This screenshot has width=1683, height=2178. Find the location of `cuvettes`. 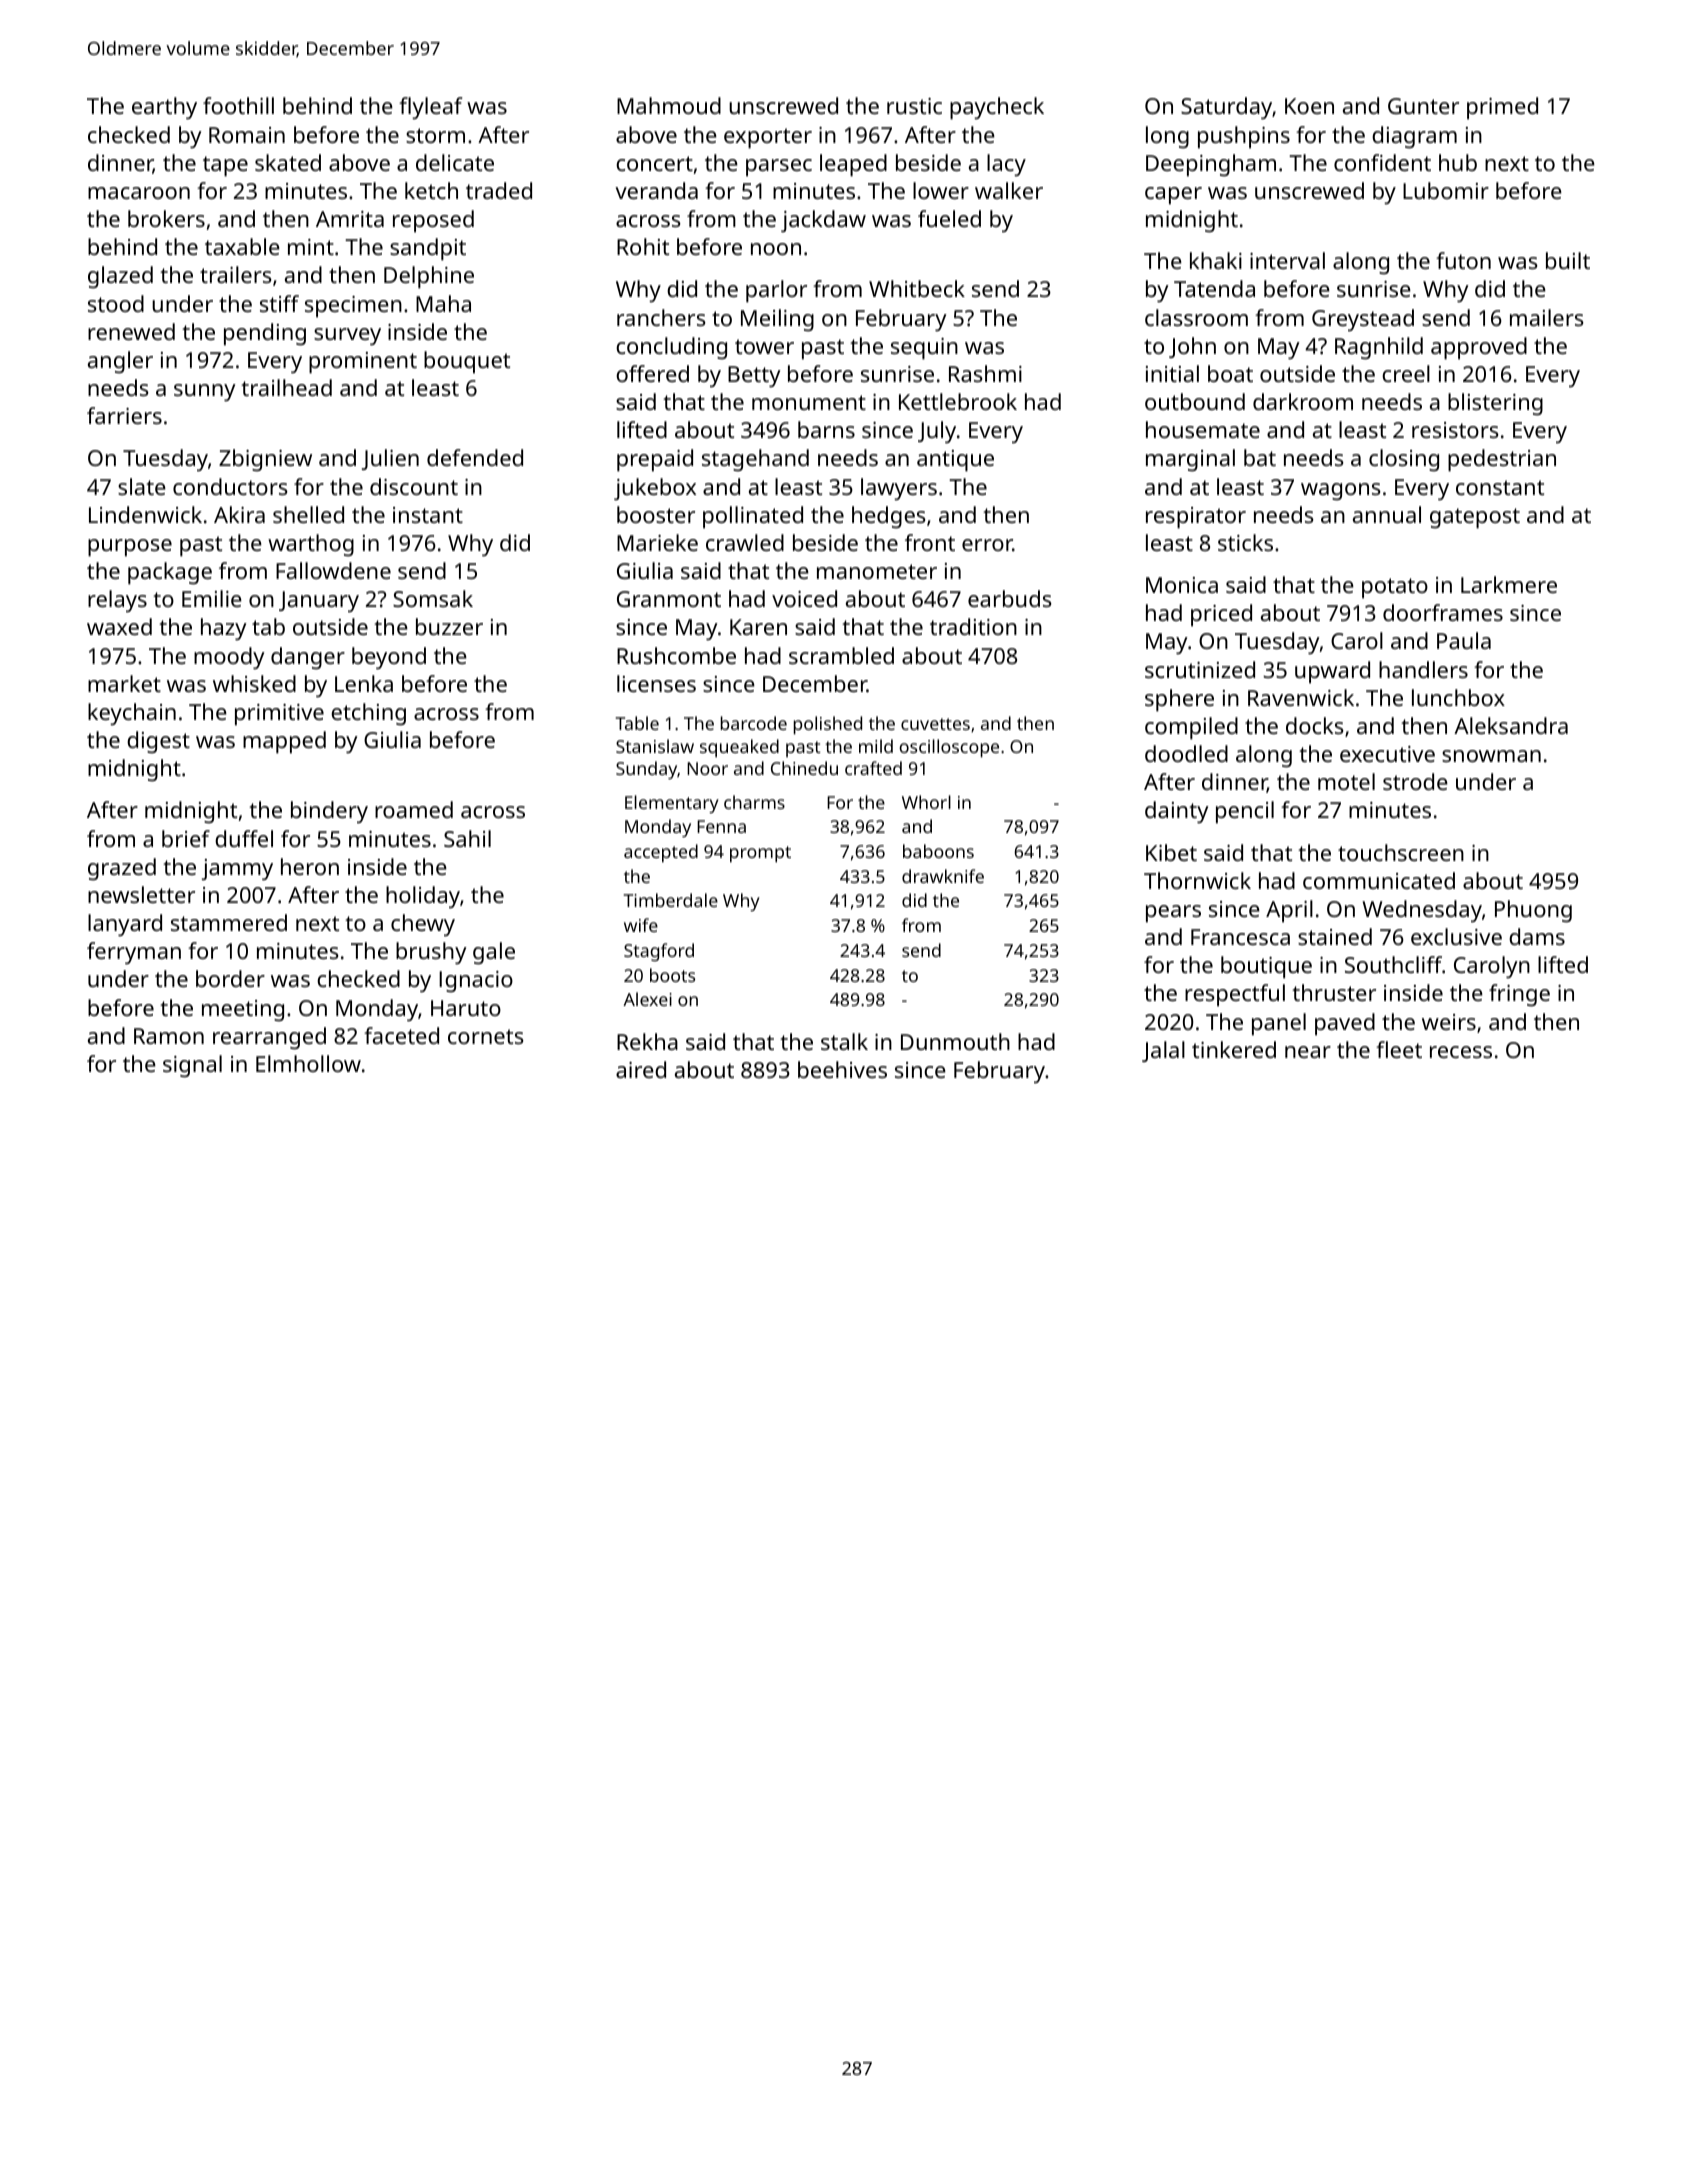

cuvettes is located at coordinates (935, 724).
